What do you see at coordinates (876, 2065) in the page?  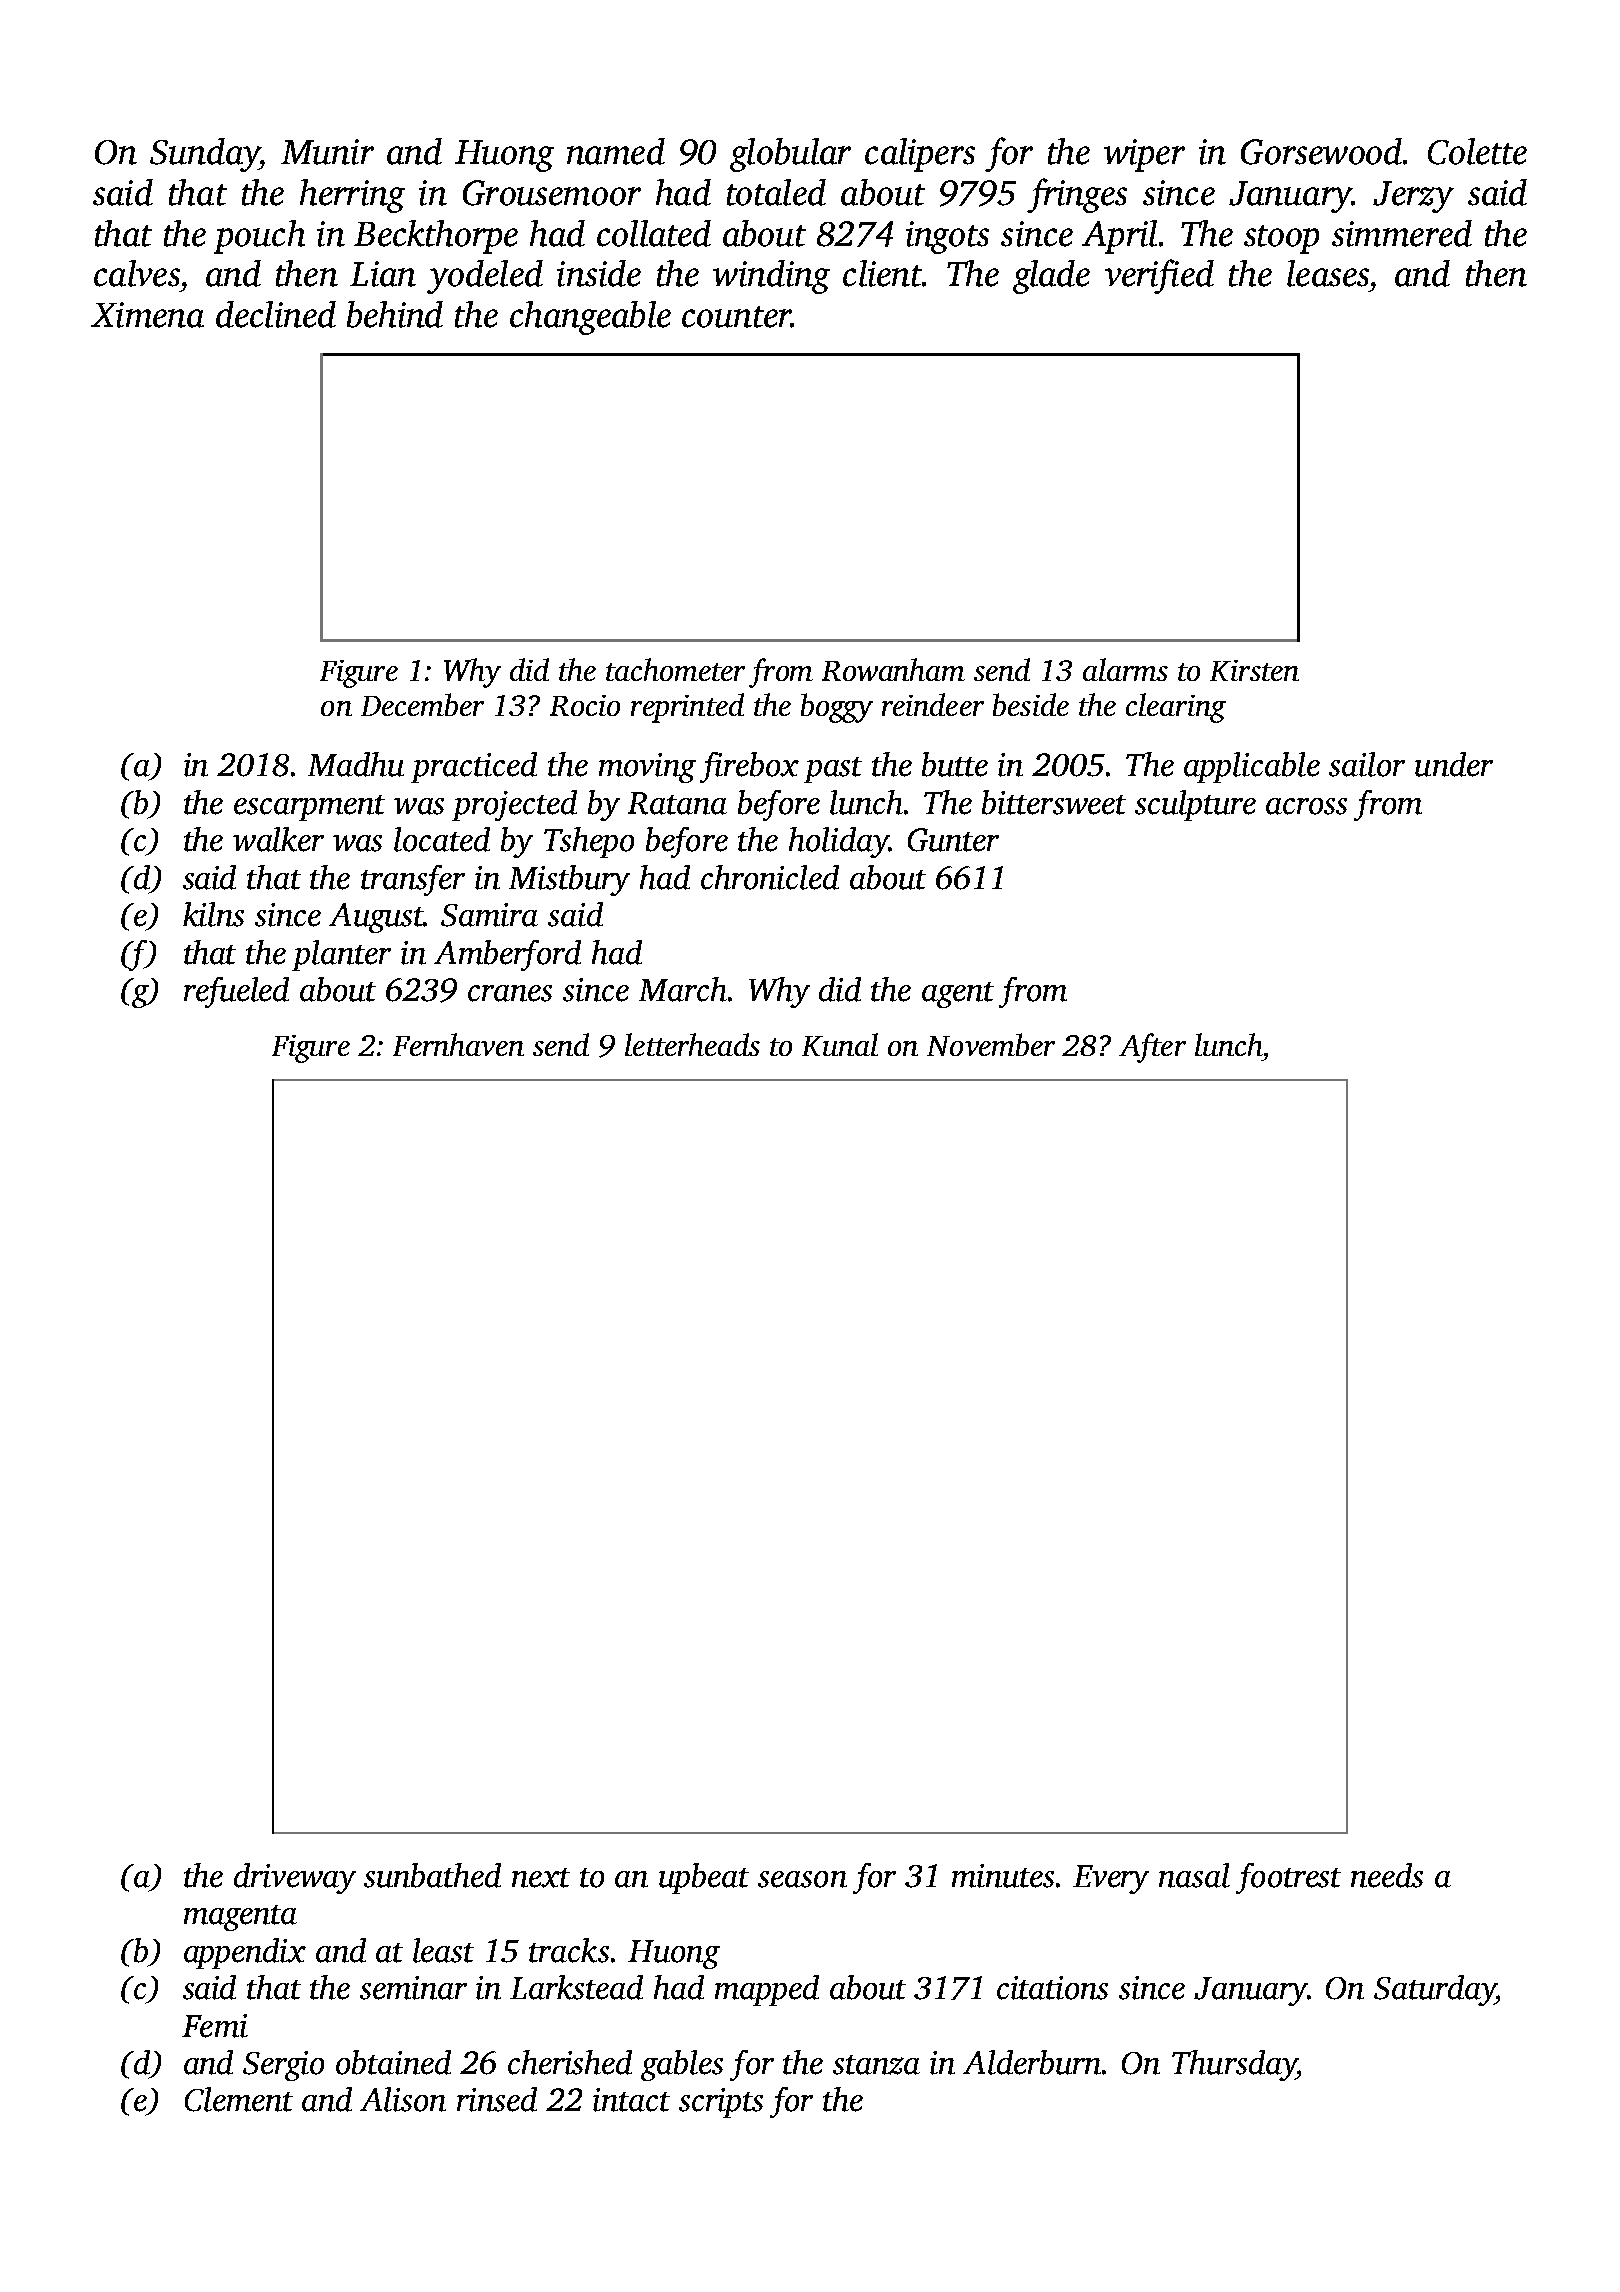 I see `stanza` at bounding box center [876, 2065].
